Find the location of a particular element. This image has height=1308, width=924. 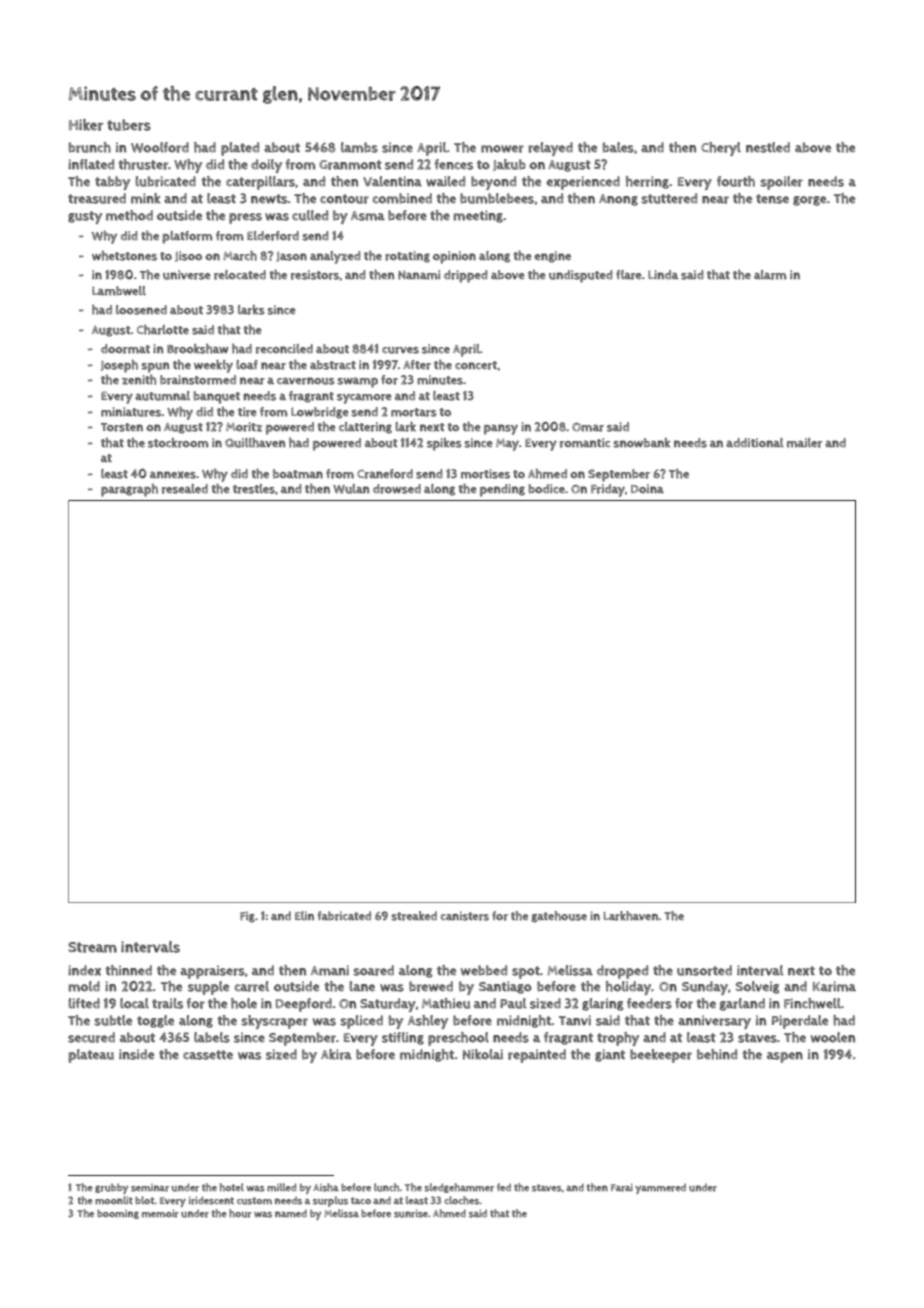

Asma is located at coordinates (368, 216).
